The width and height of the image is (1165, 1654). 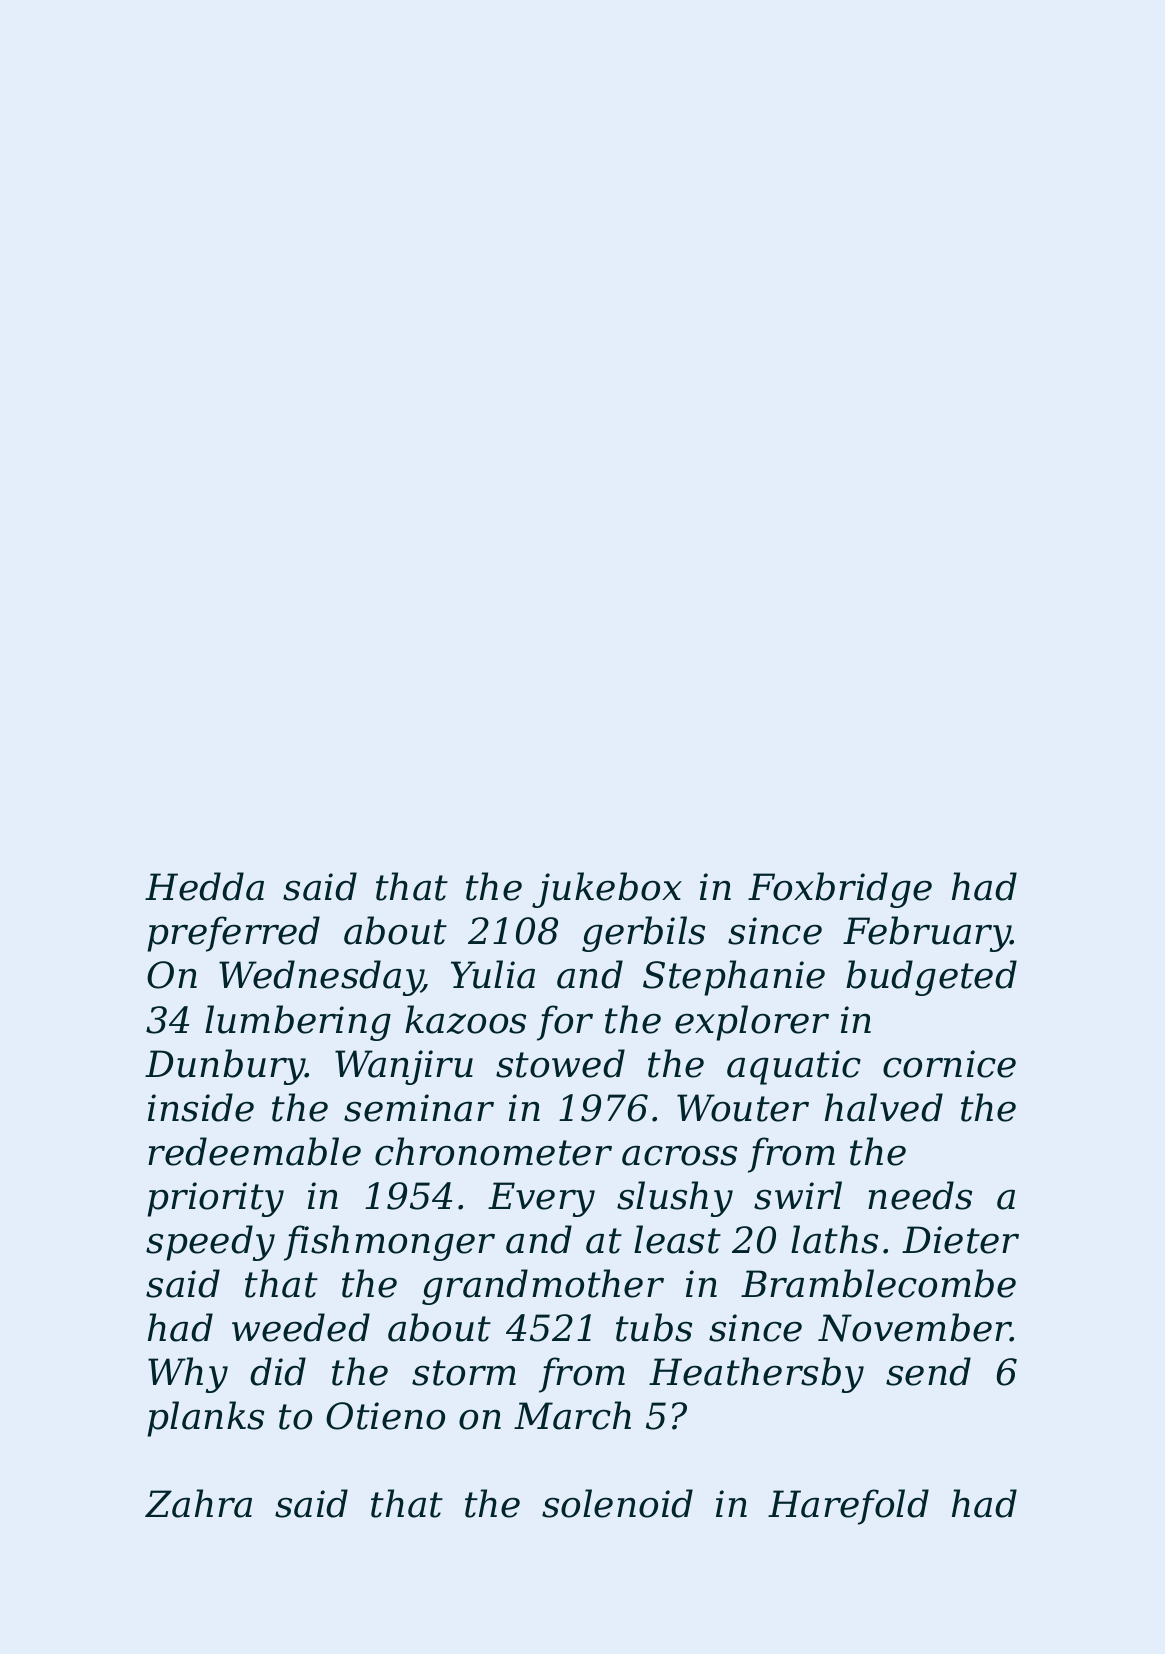 What do you see at coordinates (198, 1503) in the image?
I see `Zahra` at bounding box center [198, 1503].
